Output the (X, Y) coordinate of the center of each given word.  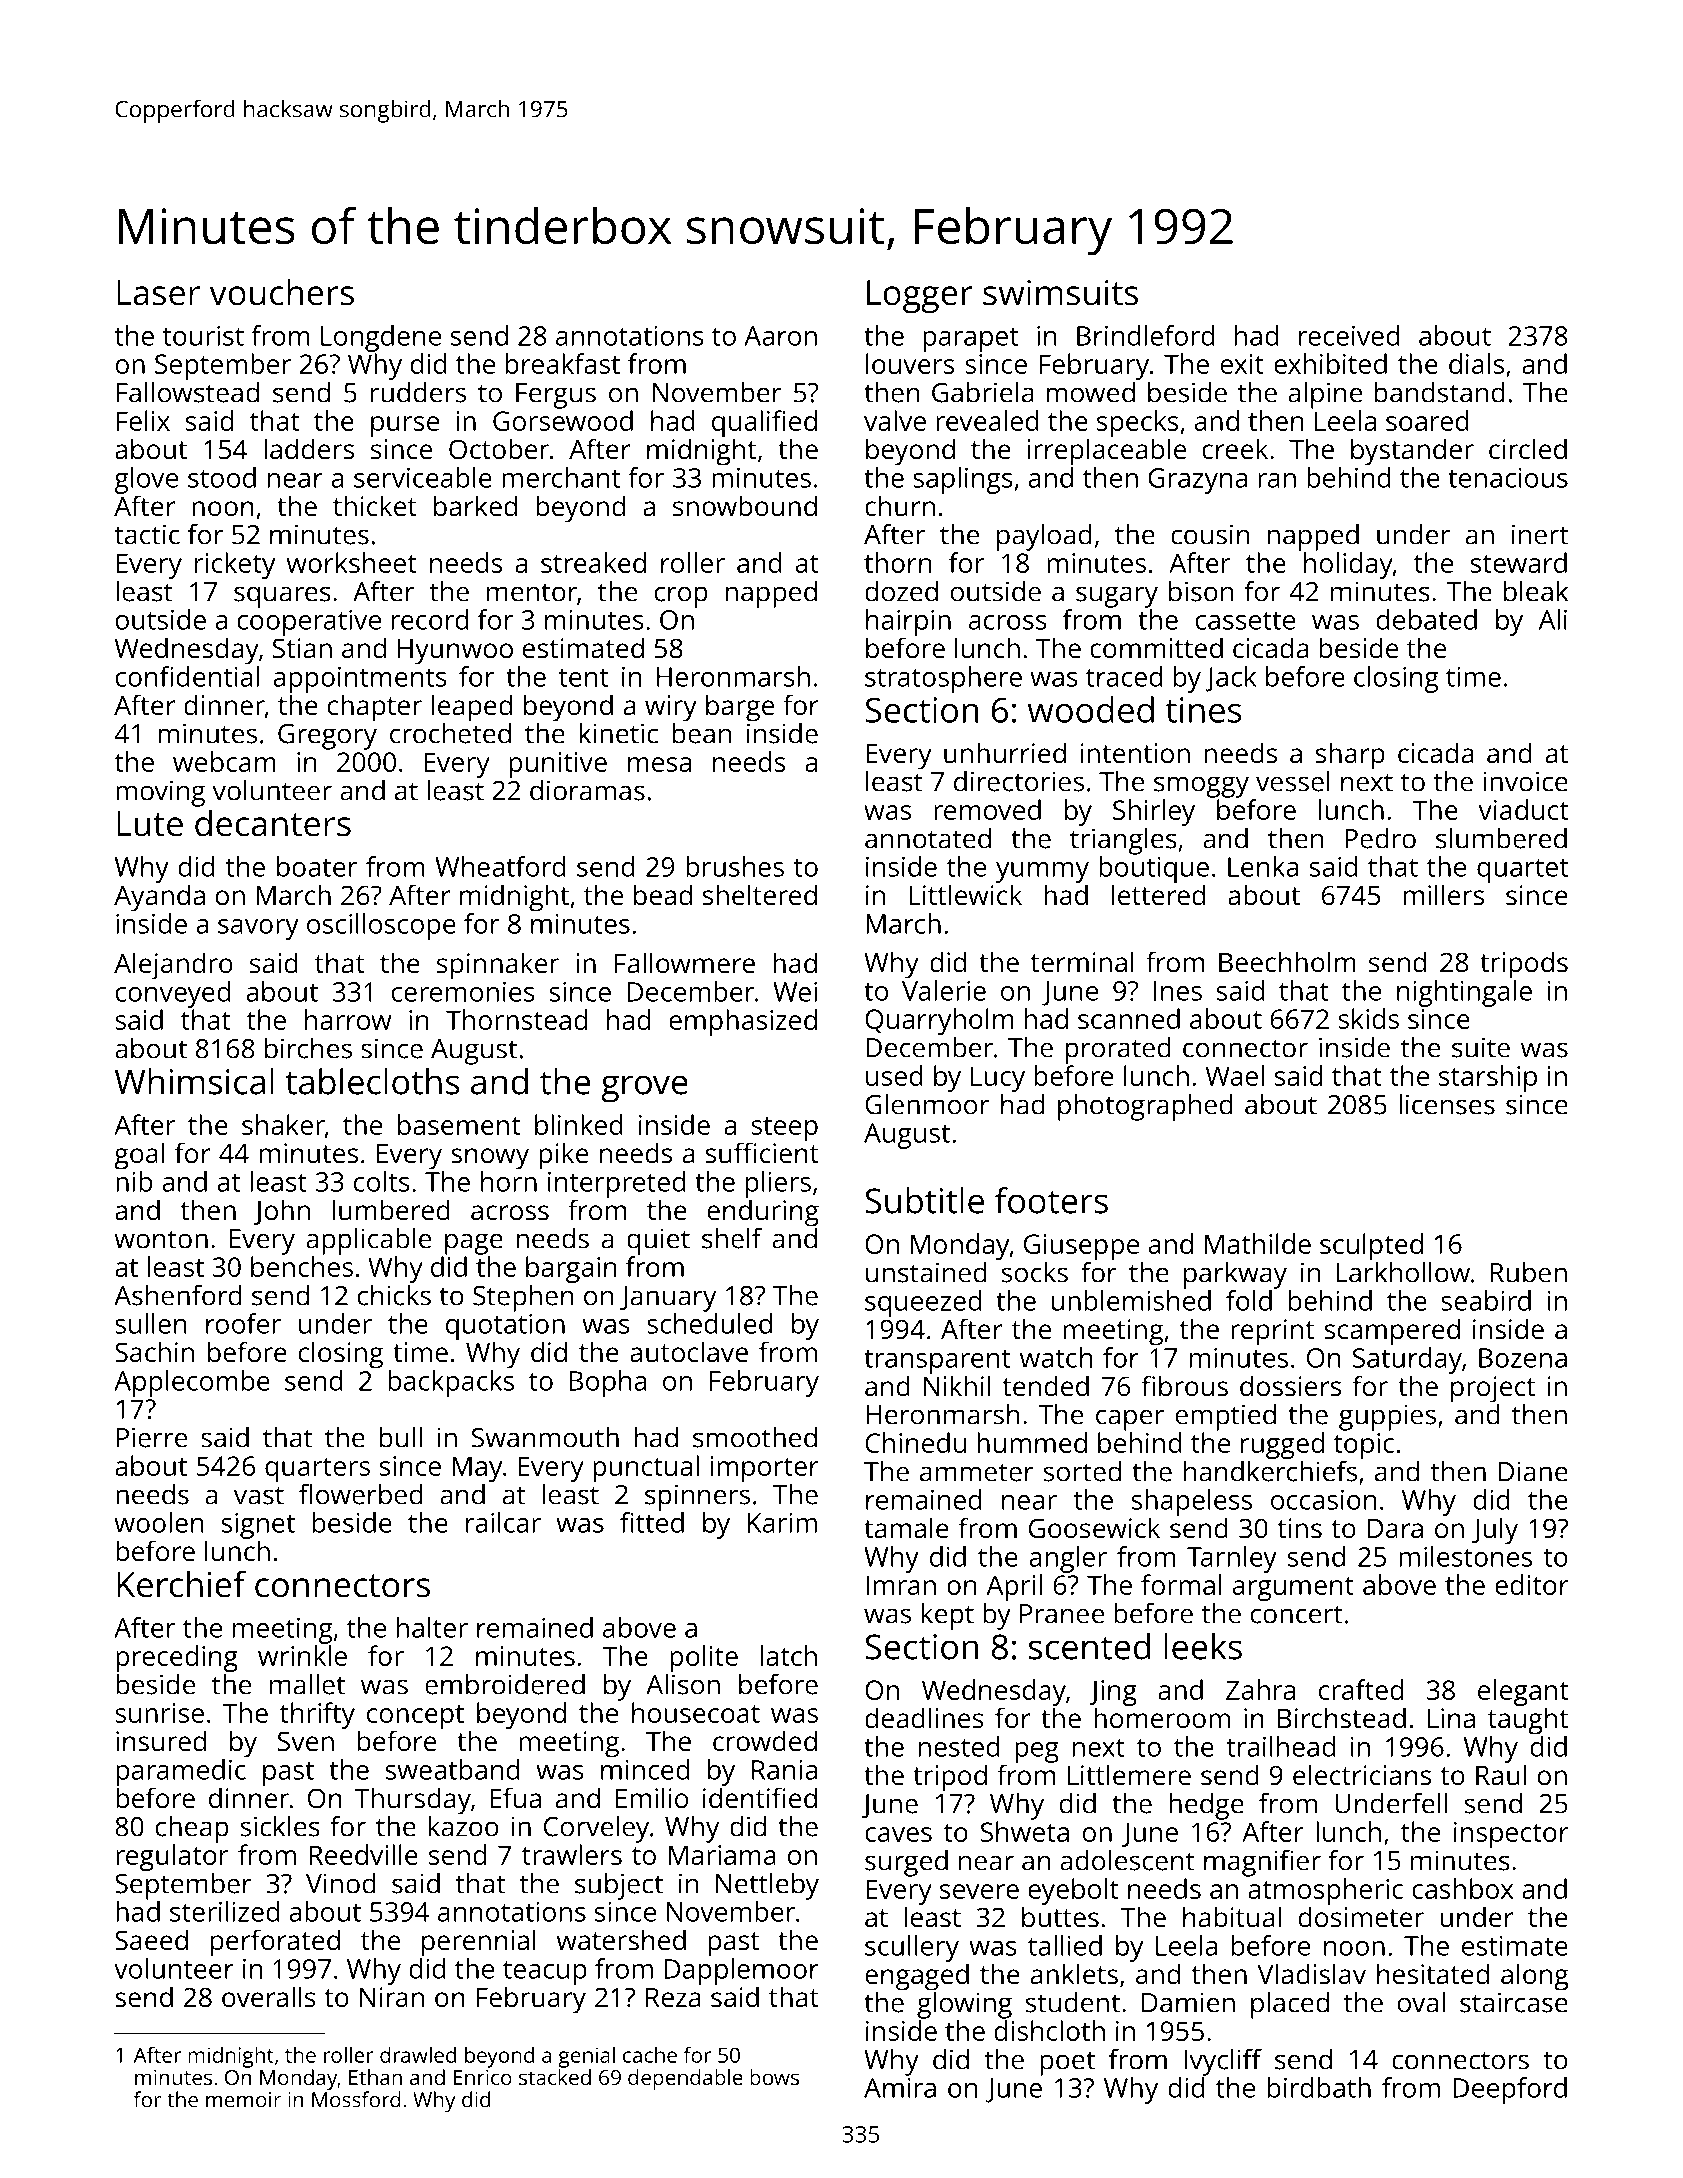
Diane (1533, 1471)
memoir (243, 2100)
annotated (928, 838)
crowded (765, 1740)
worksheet (351, 562)
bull (401, 1437)
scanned (1129, 1018)
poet (1067, 2063)
